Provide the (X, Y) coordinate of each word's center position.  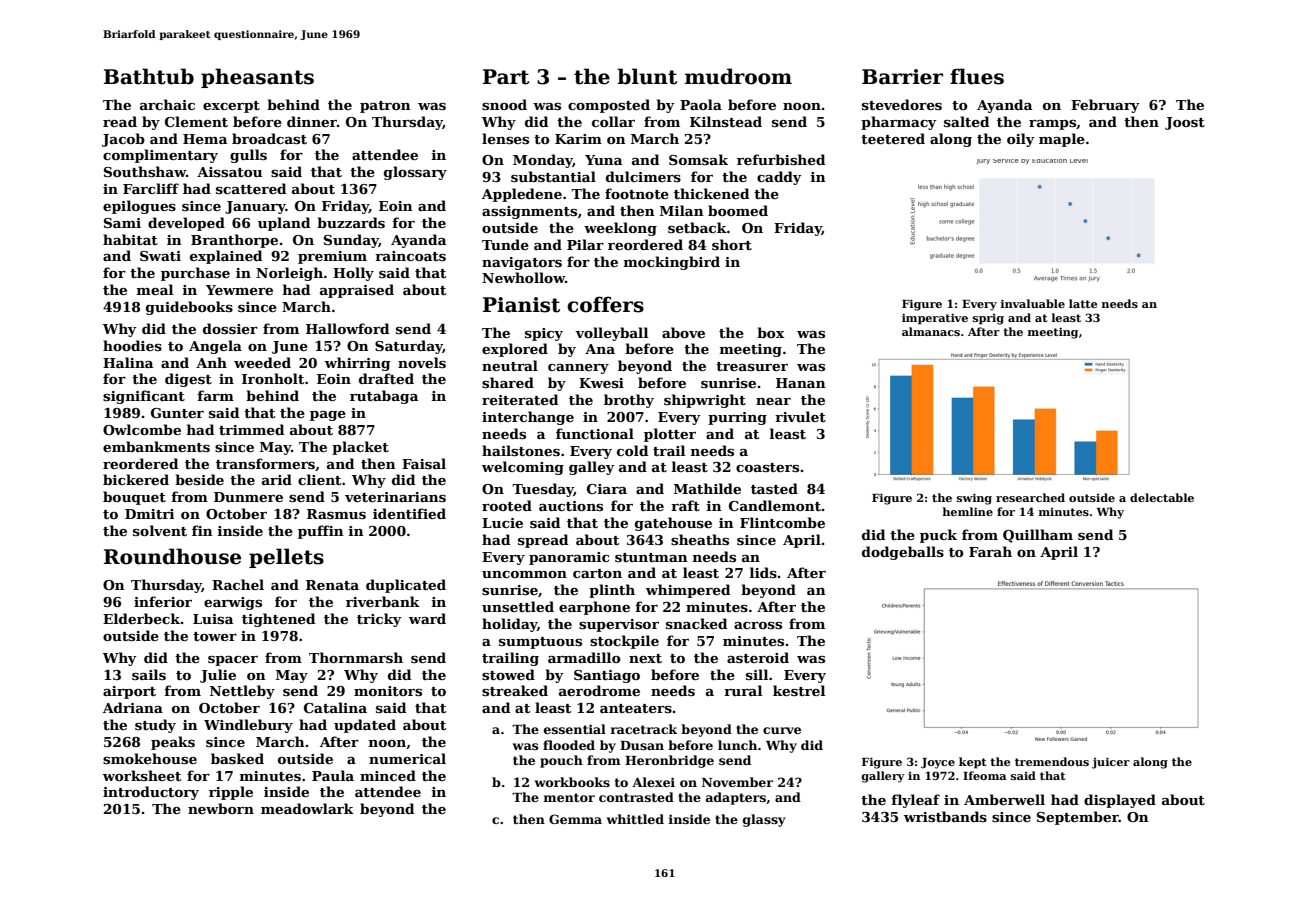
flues (977, 76)
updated (365, 726)
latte (1083, 303)
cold (632, 450)
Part (506, 77)
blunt (647, 76)
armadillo (584, 657)
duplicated (406, 586)
